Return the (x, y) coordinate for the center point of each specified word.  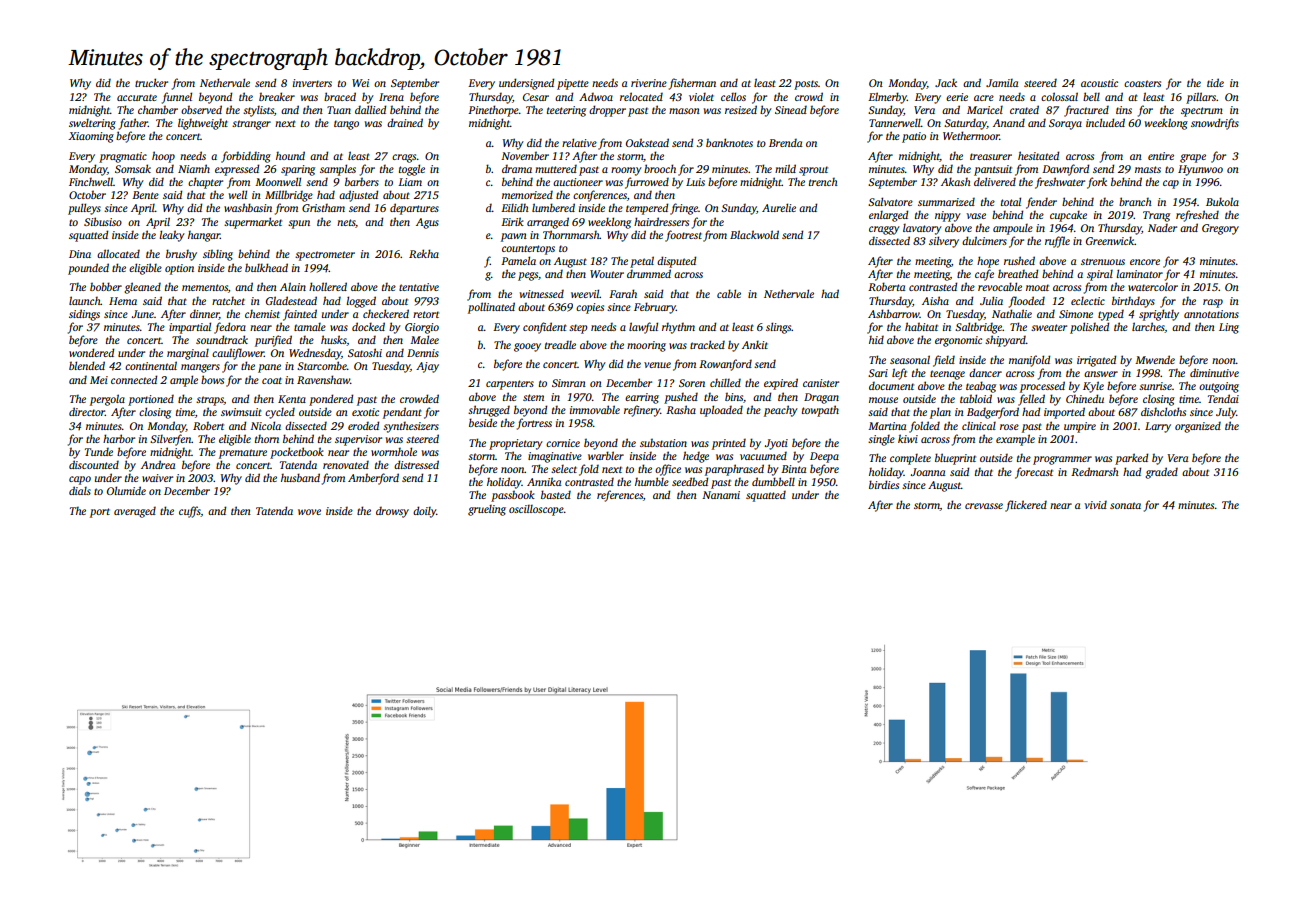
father (133, 124)
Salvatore (890, 201)
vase (976, 216)
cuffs (190, 512)
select (564, 469)
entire (1161, 156)
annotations (1211, 314)
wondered (91, 352)
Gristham (323, 208)
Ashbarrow (894, 313)
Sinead (791, 110)
